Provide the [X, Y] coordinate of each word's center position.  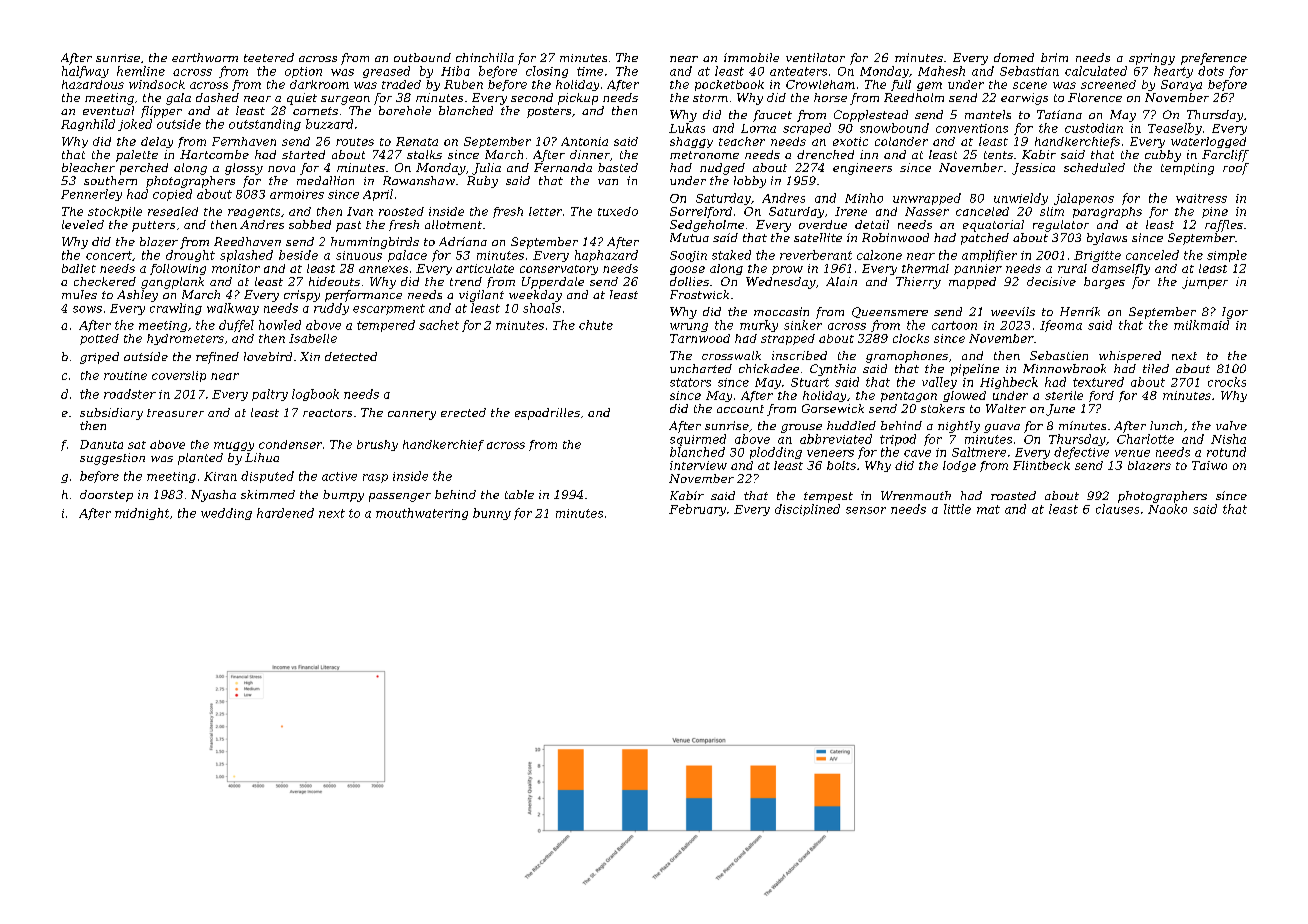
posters [549, 112]
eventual [108, 110]
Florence [1095, 97]
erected [463, 412]
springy [1152, 59]
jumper [1205, 283]
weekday [535, 296]
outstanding [265, 125]
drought [190, 256]
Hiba [455, 71]
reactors [327, 413]
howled [280, 325]
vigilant [481, 296]
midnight [142, 514]
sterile [1064, 395]
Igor [1235, 313]
